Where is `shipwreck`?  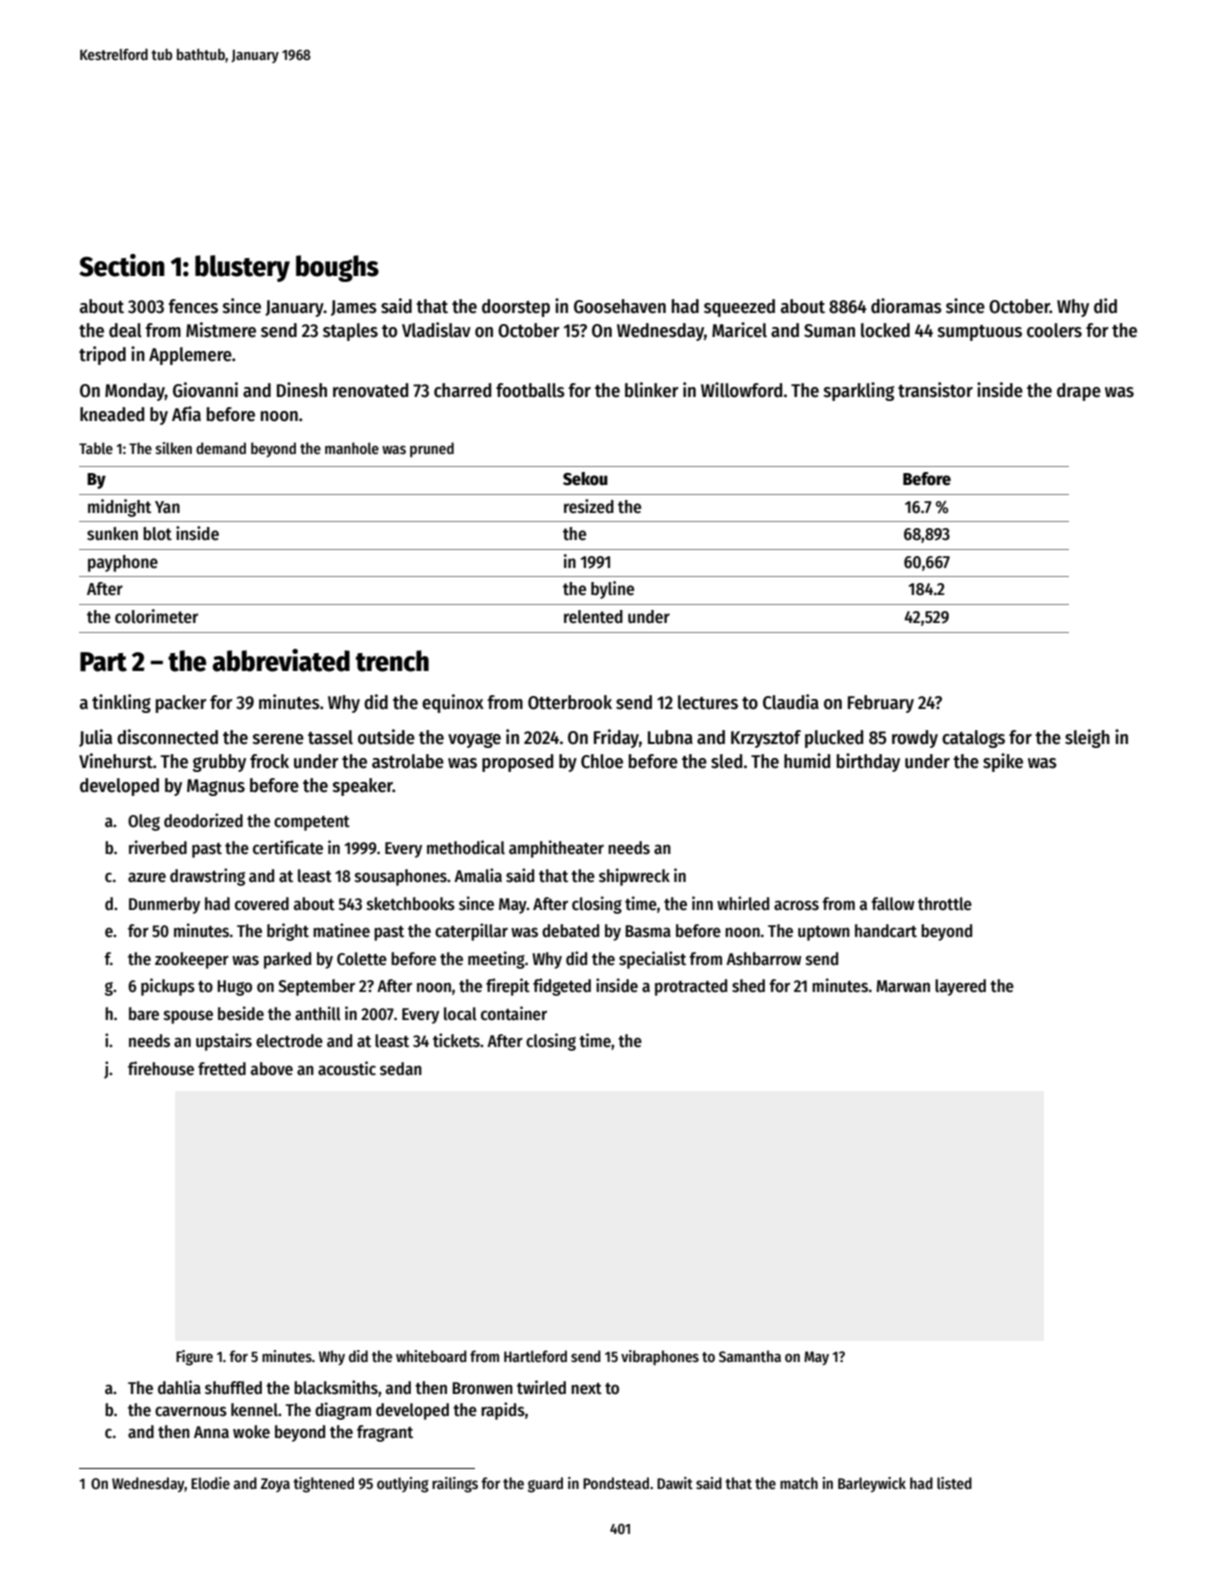
shipwreck is located at coordinates (634, 877).
